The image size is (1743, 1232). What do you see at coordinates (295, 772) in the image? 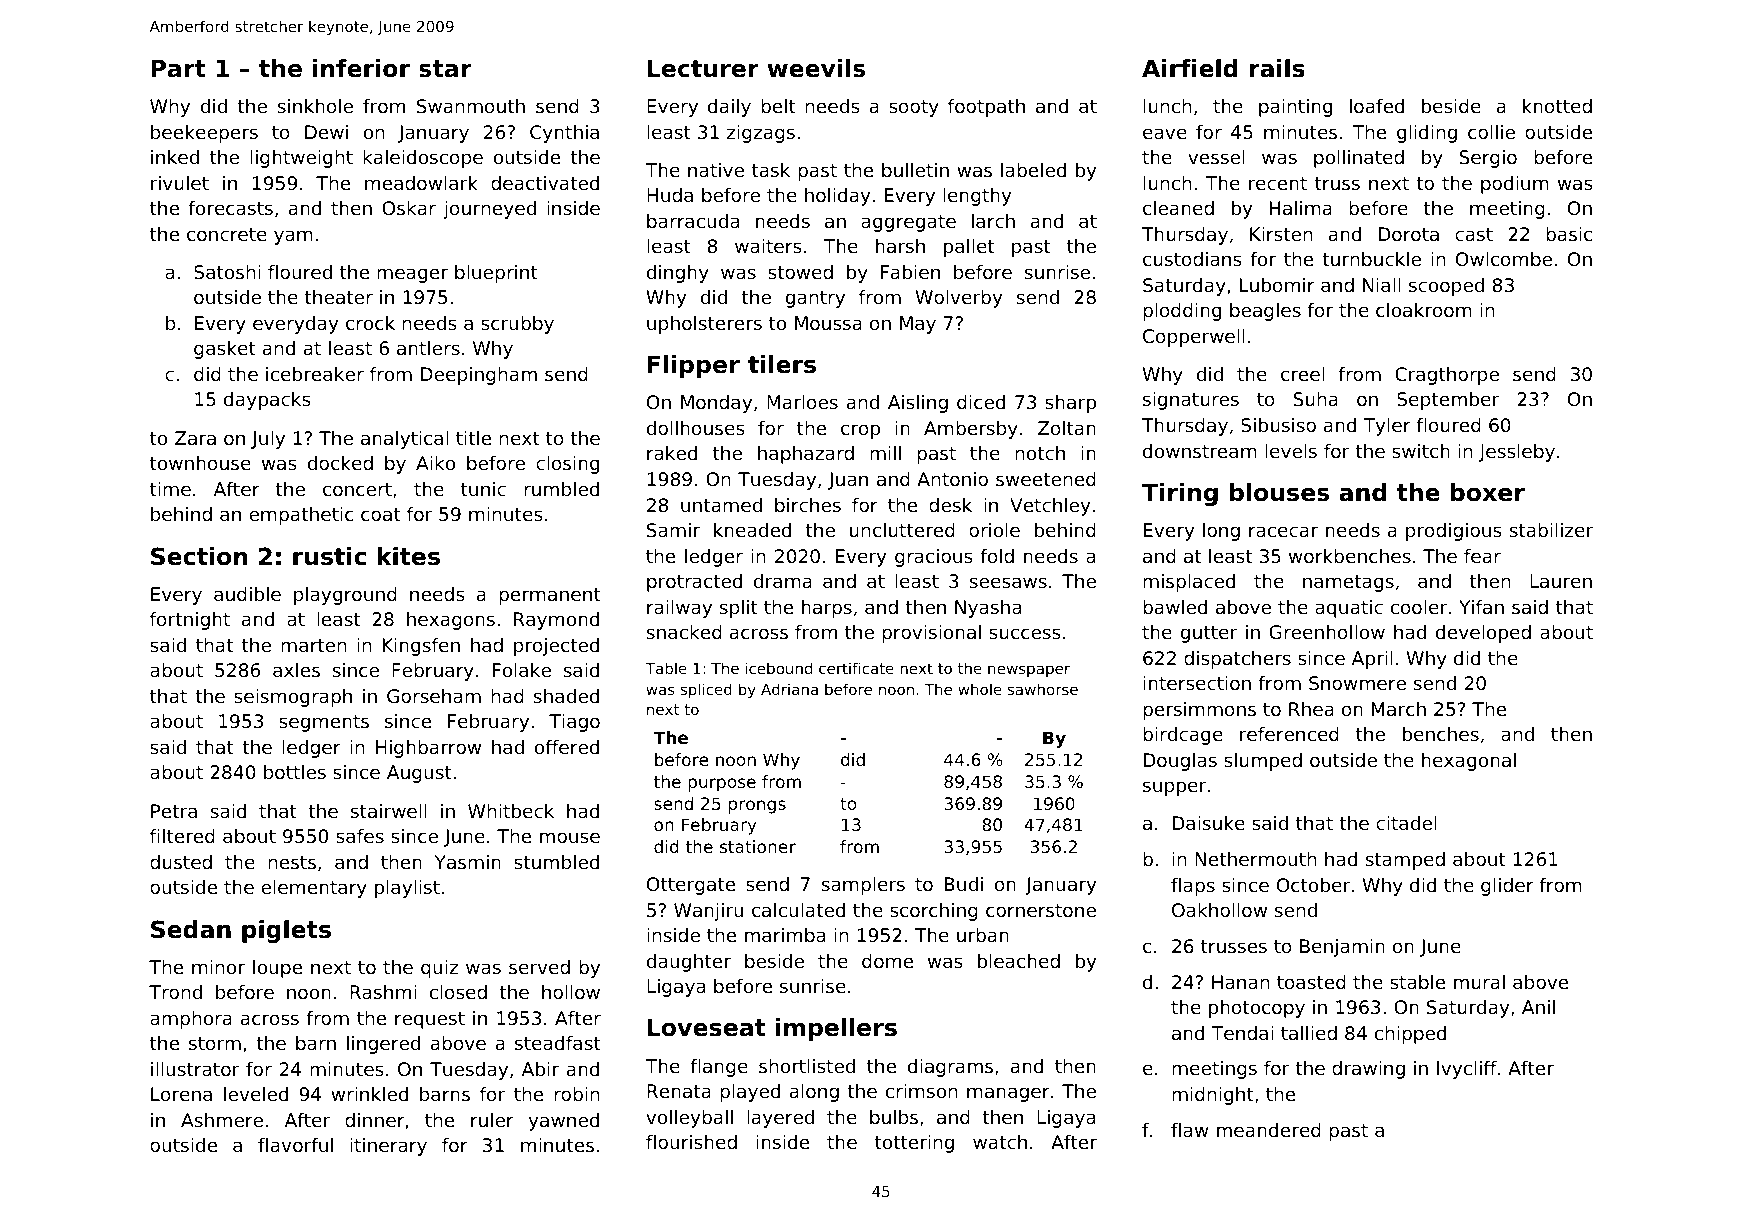
I see `bottles` at bounding box center [295, 772].
